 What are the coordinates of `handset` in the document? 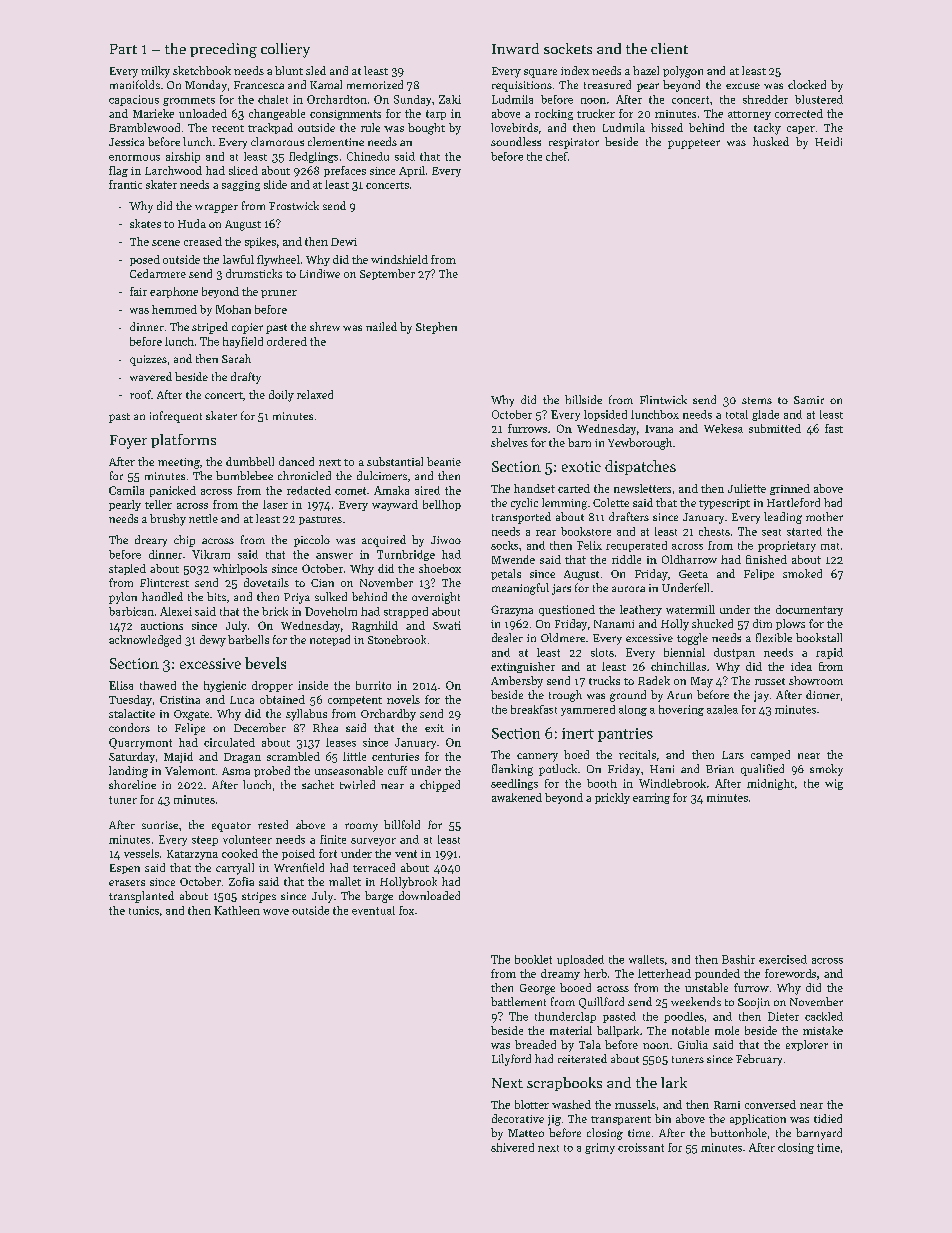 It's located at (534, 488).
